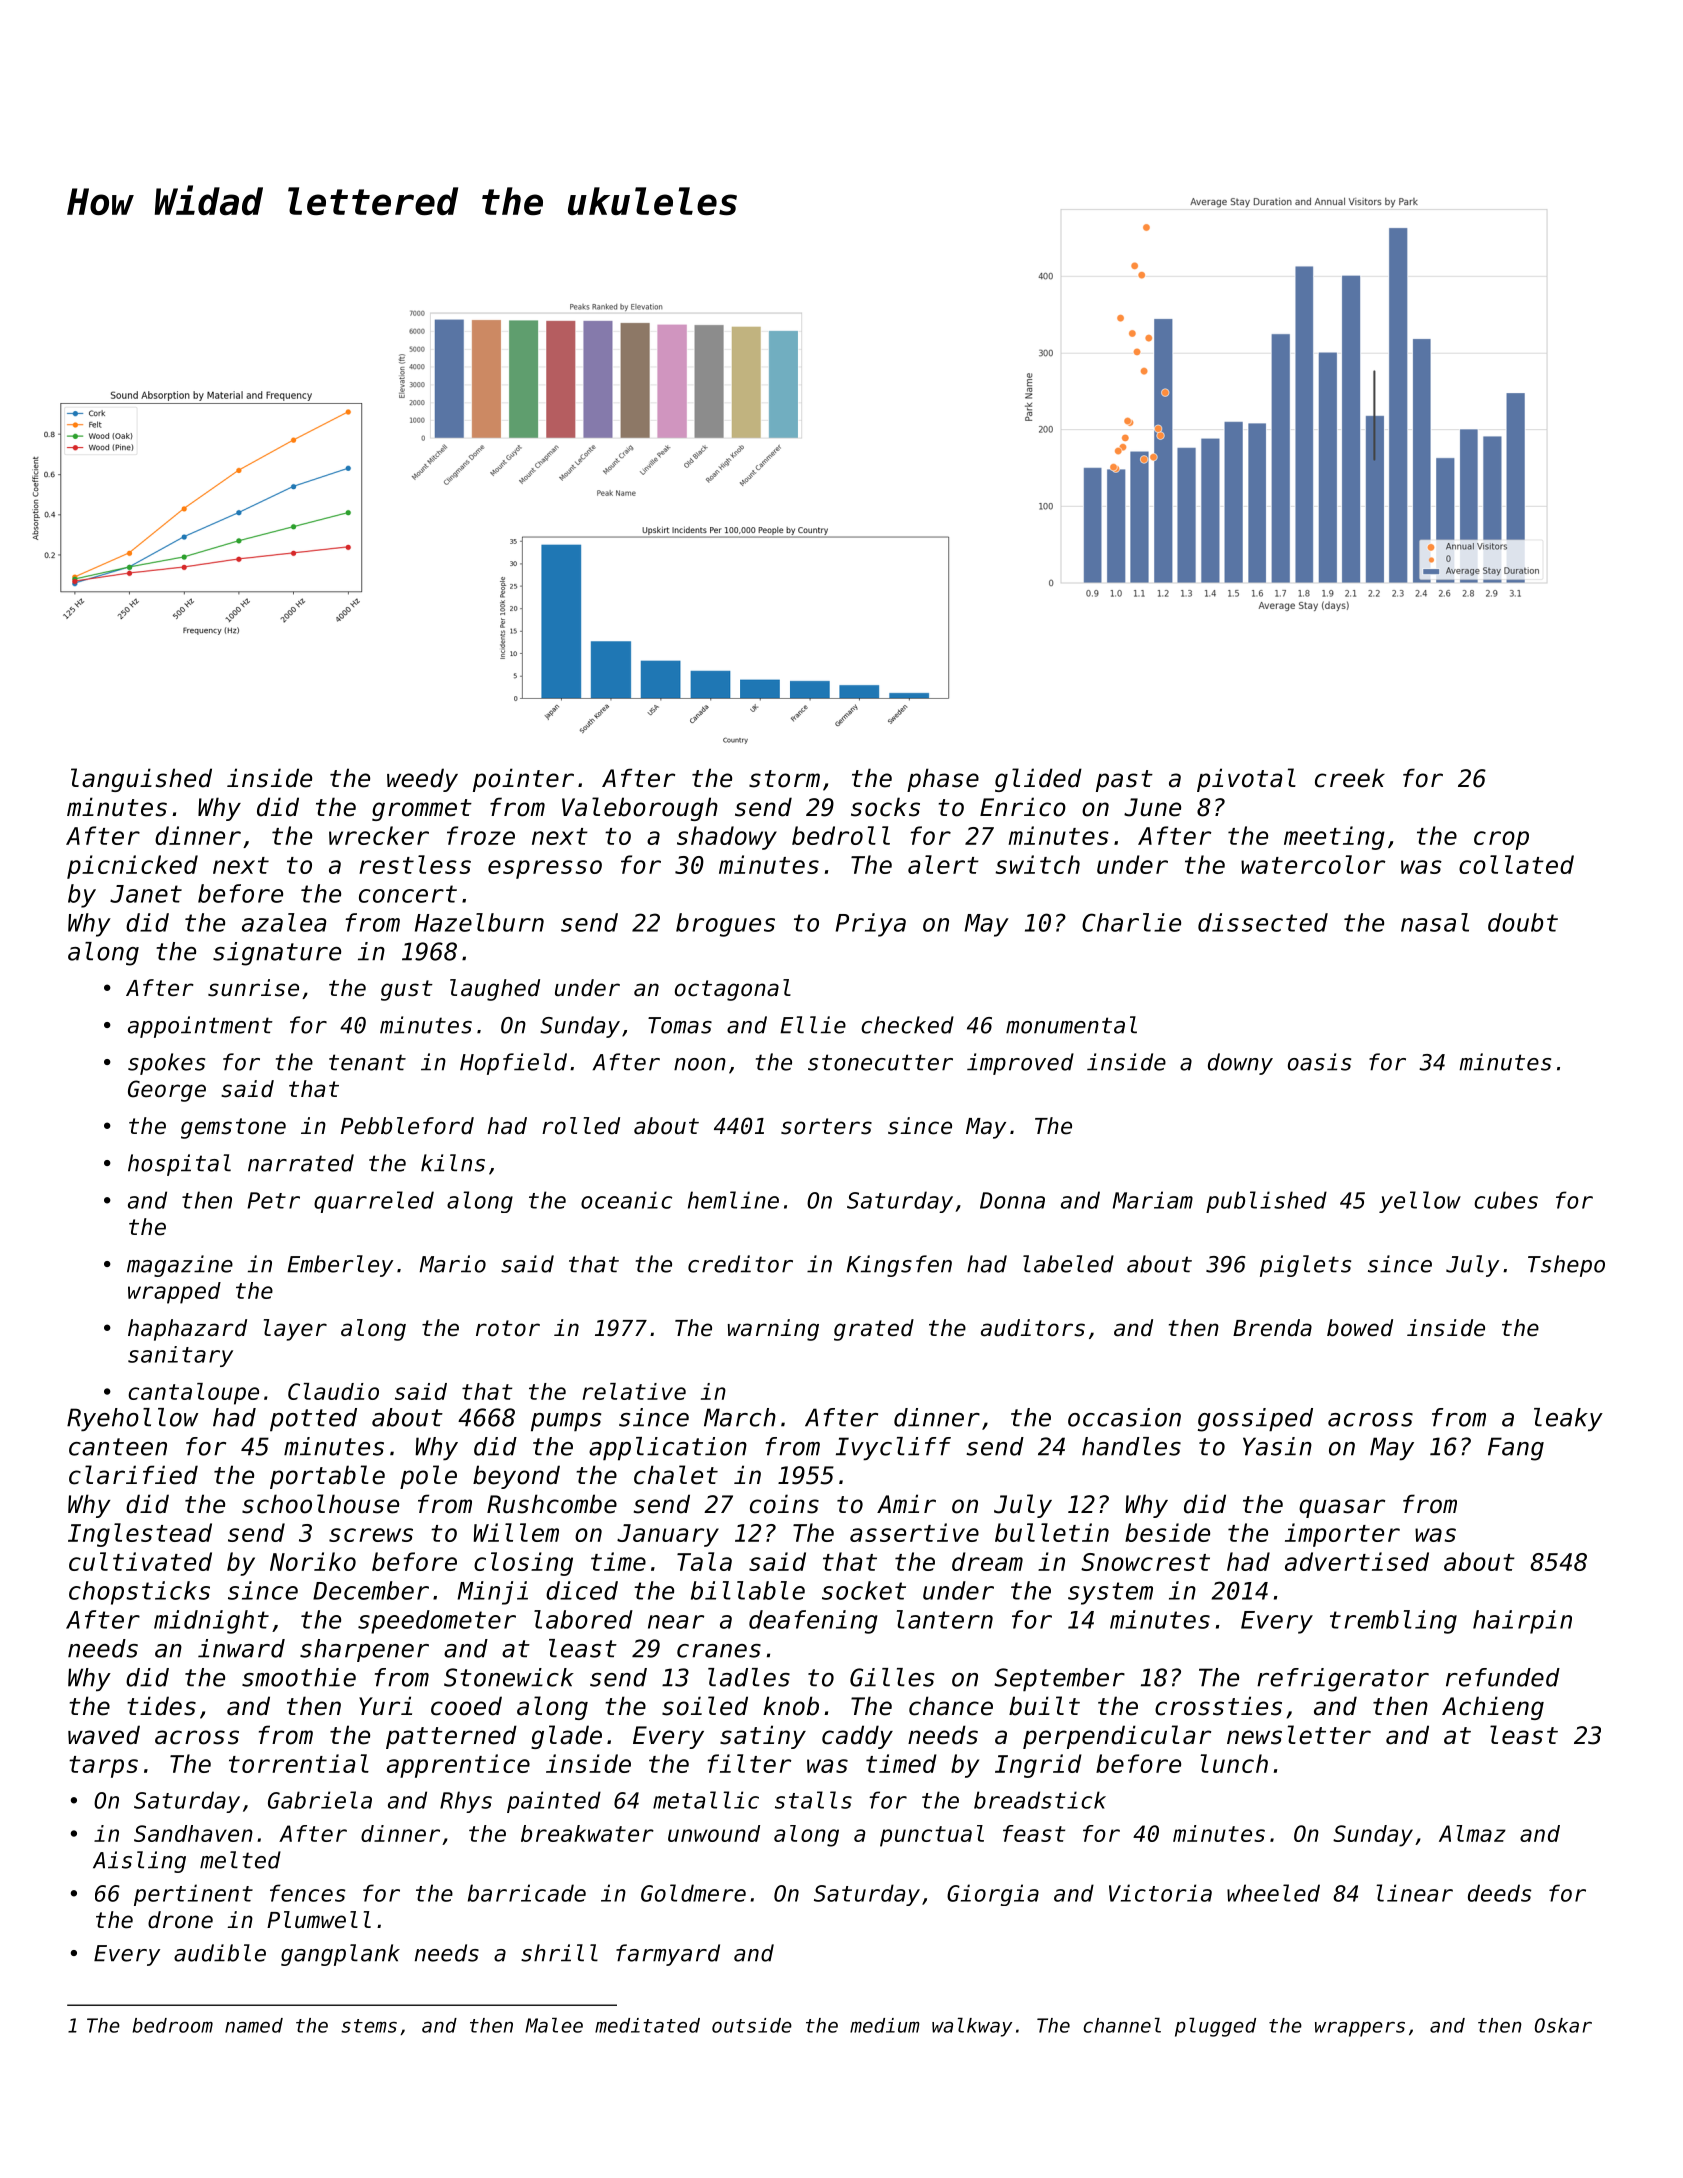 This image has height=2178, width=1683. What do you see at coordinates (1038, 1766) in the image?
I see `Ingrid` at bounding box center [1038, 1766].
